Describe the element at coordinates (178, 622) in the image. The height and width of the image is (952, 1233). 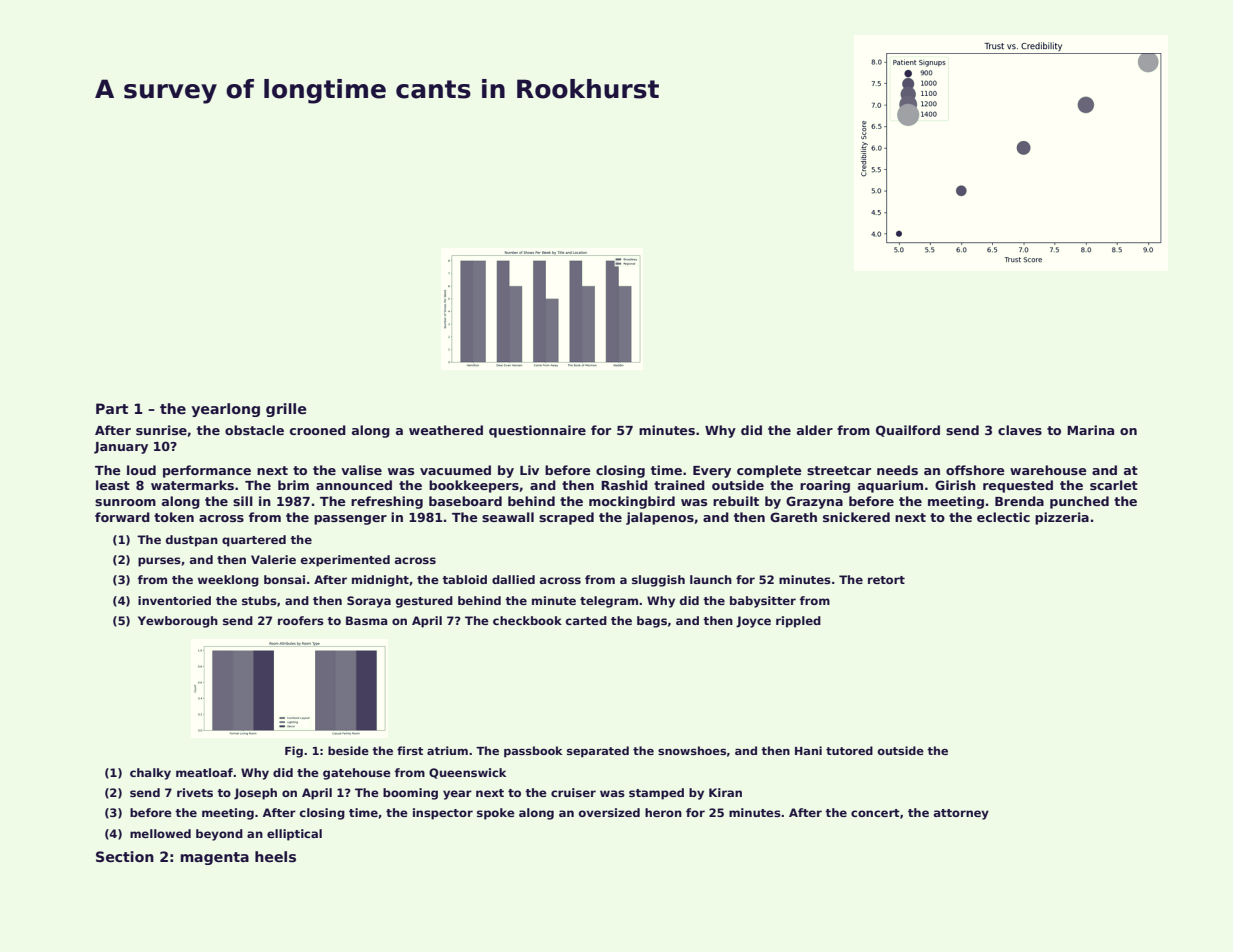
I see `Yewborough` at that location.
